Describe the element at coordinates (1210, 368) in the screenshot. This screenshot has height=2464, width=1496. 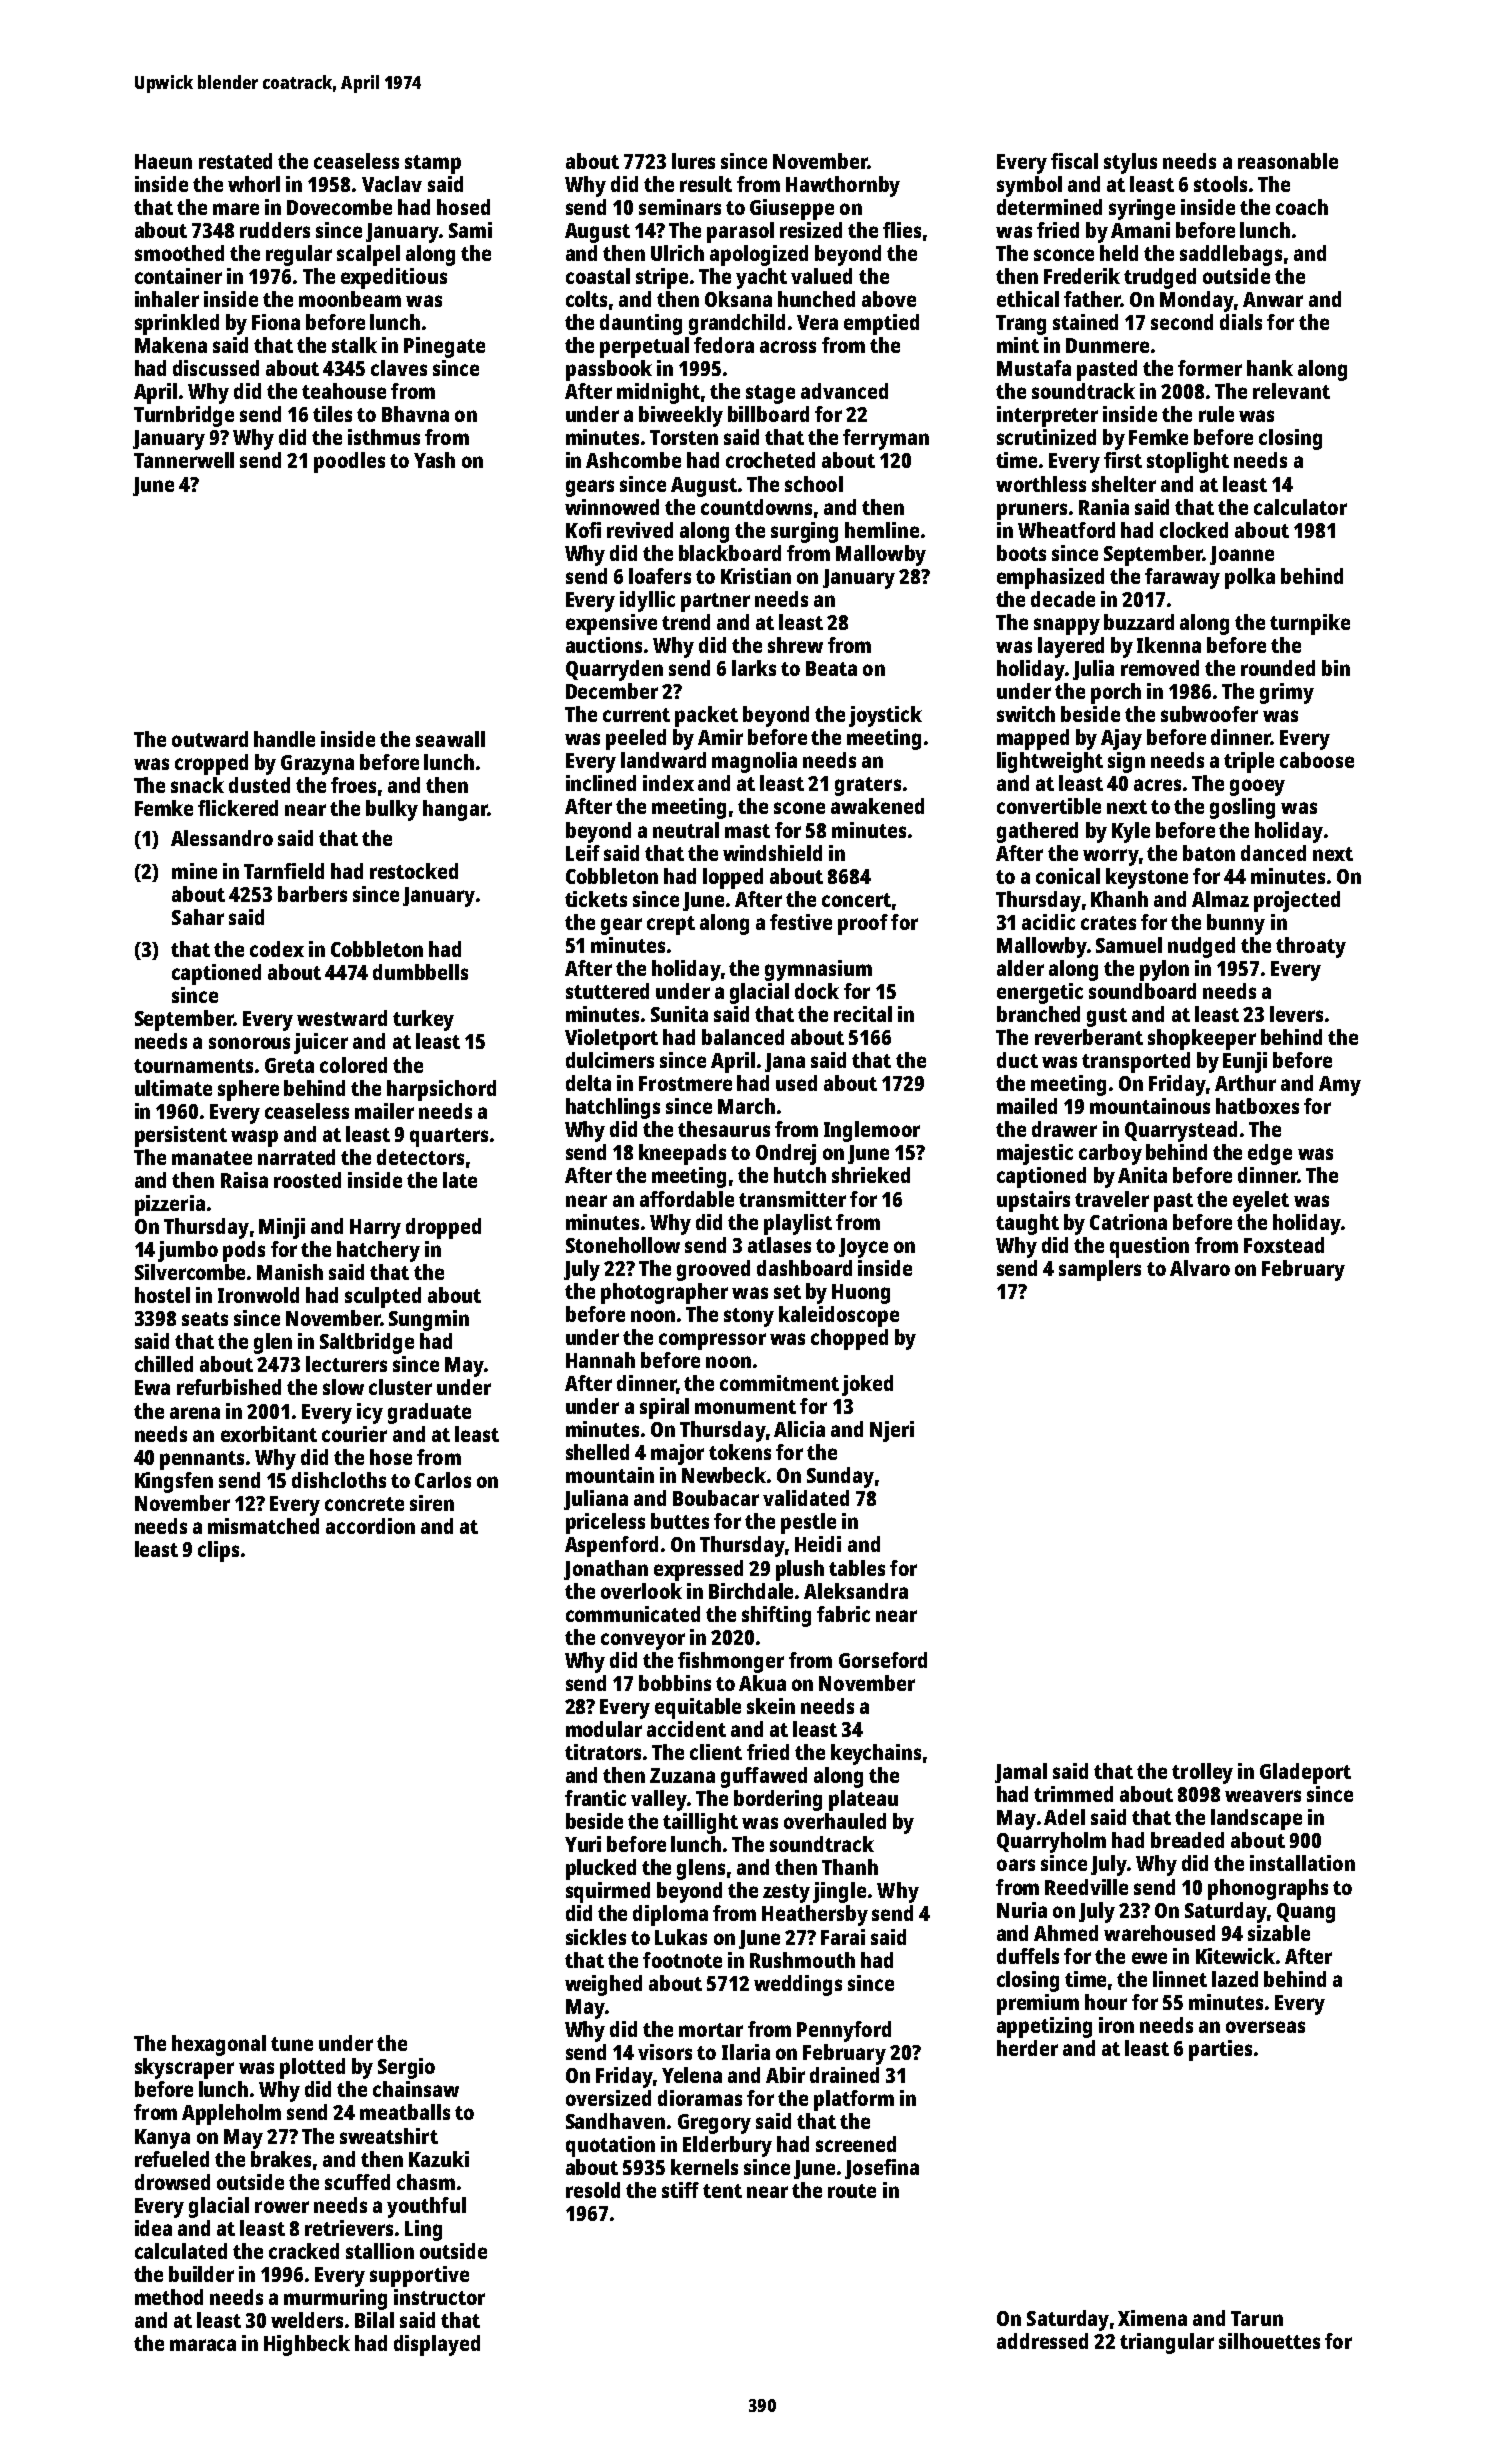
I see `former` at that location.
